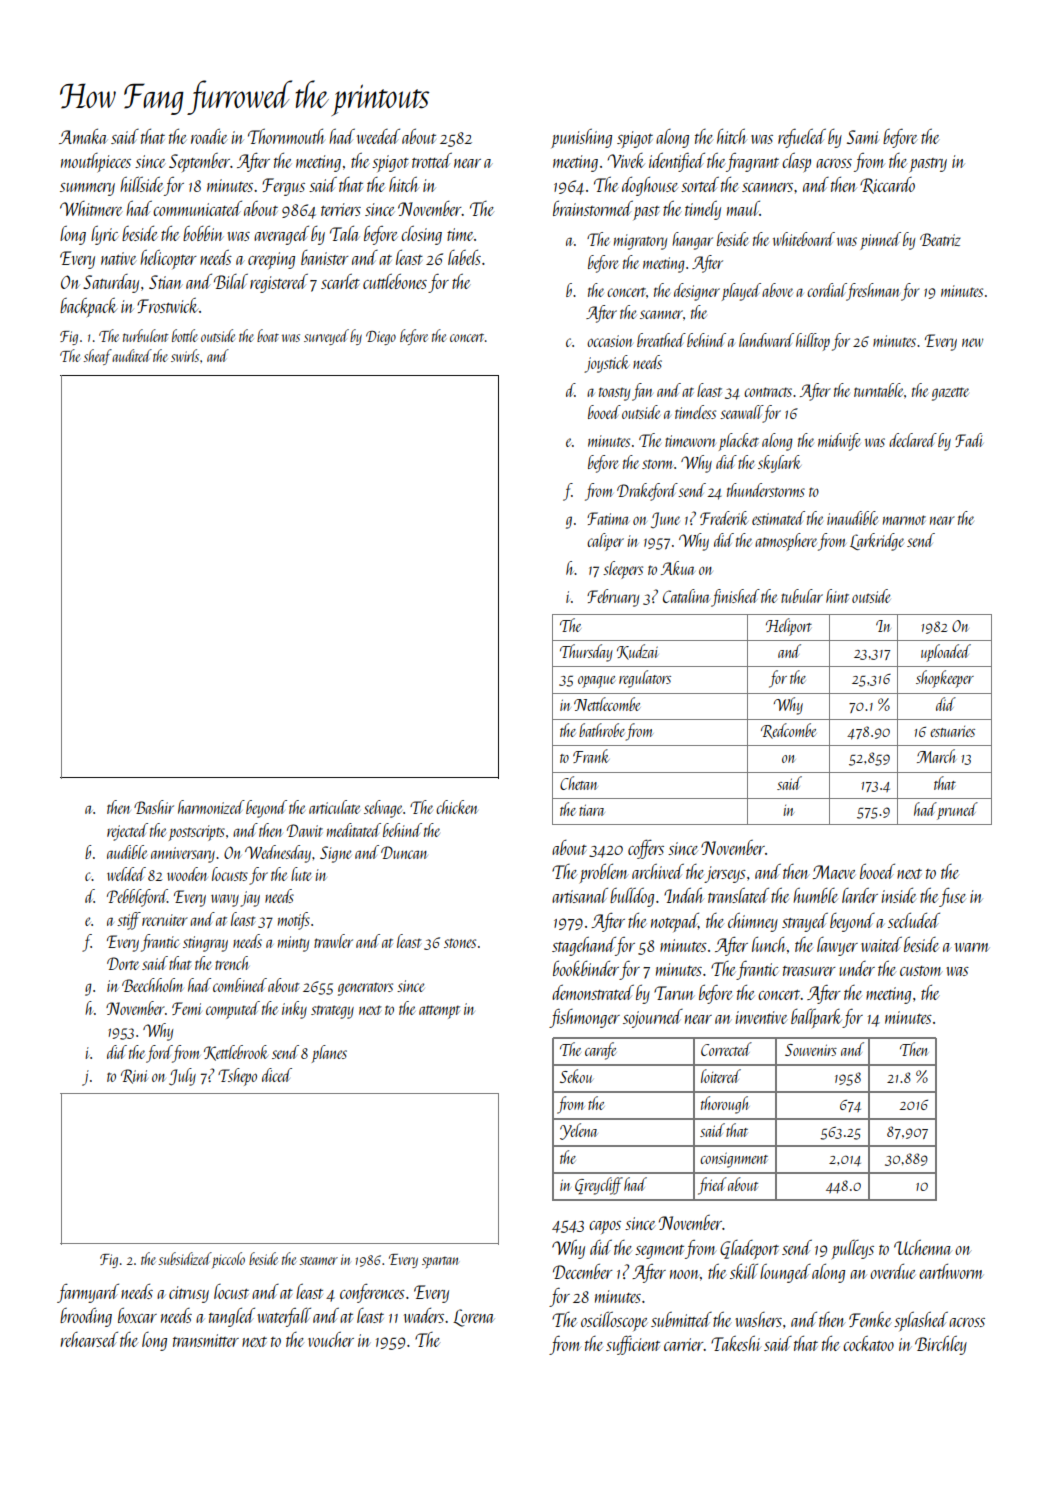  Describe the element at coordinates (586, 653) in the screenshot. I see `Thursday` at that location.
